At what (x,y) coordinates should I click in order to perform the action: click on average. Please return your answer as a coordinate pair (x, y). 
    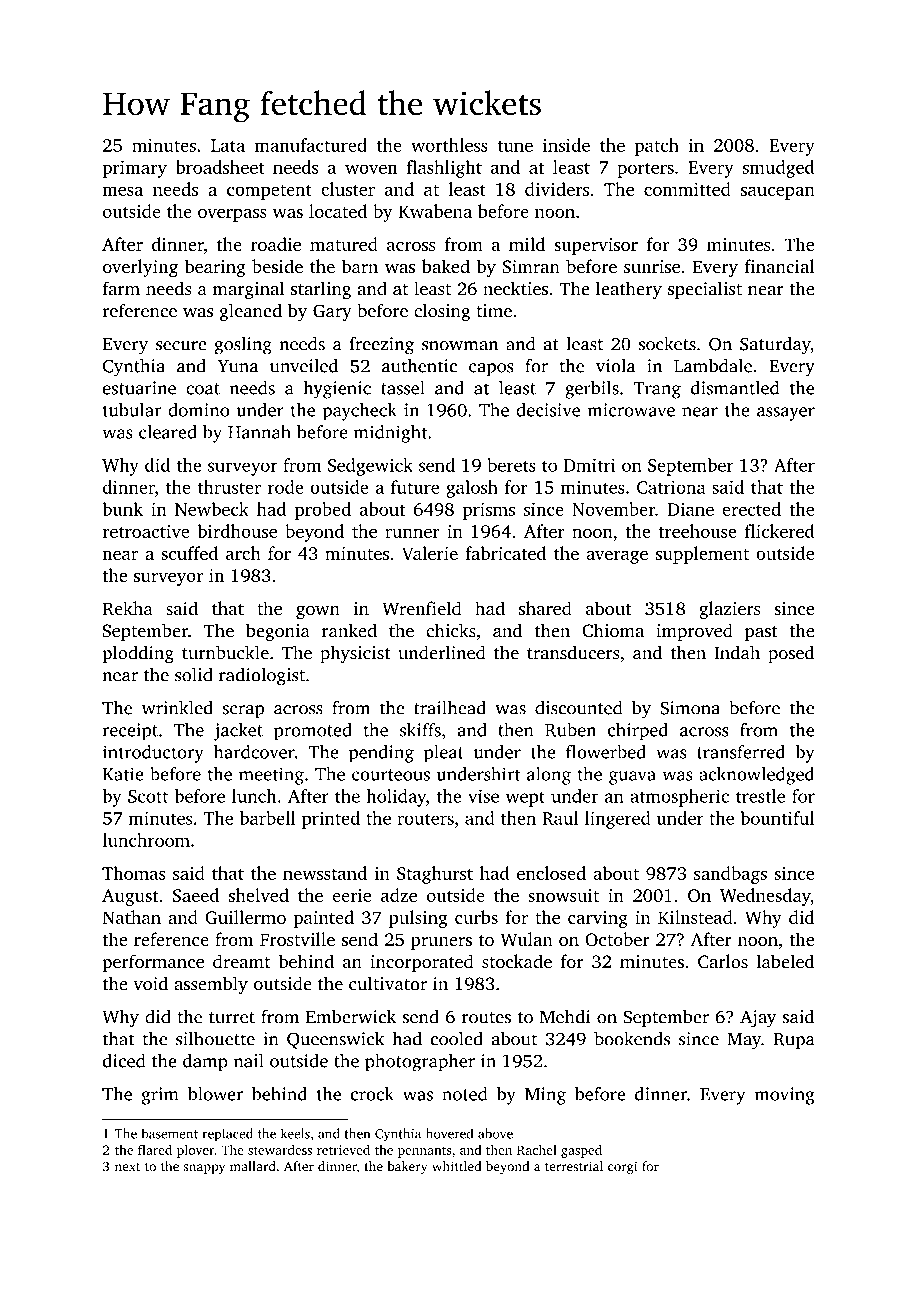
    Looking at the image, I should click on (617, 557).
